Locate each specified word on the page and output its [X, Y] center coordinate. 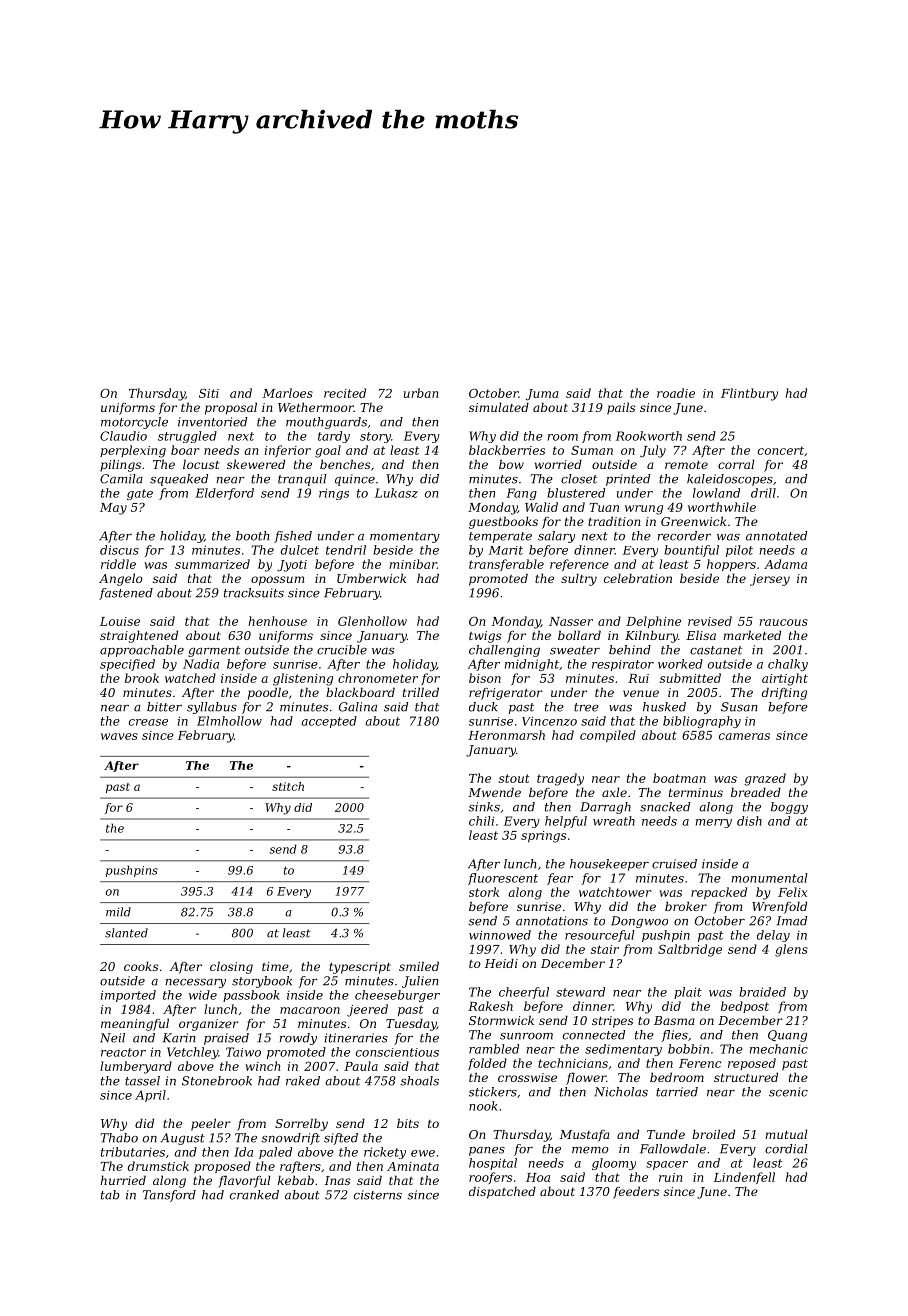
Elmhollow [229, 721]
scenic [788, 1092]
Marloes [288, 393]
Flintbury [749, 394]
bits [408, 1123]
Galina [358, 707]
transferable [506, 565]
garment [214, 651]
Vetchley [193, 1053]
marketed [752, 635]
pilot [739, 551]
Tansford [169, 1196]
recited [345, 393]
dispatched [502, 1192]
